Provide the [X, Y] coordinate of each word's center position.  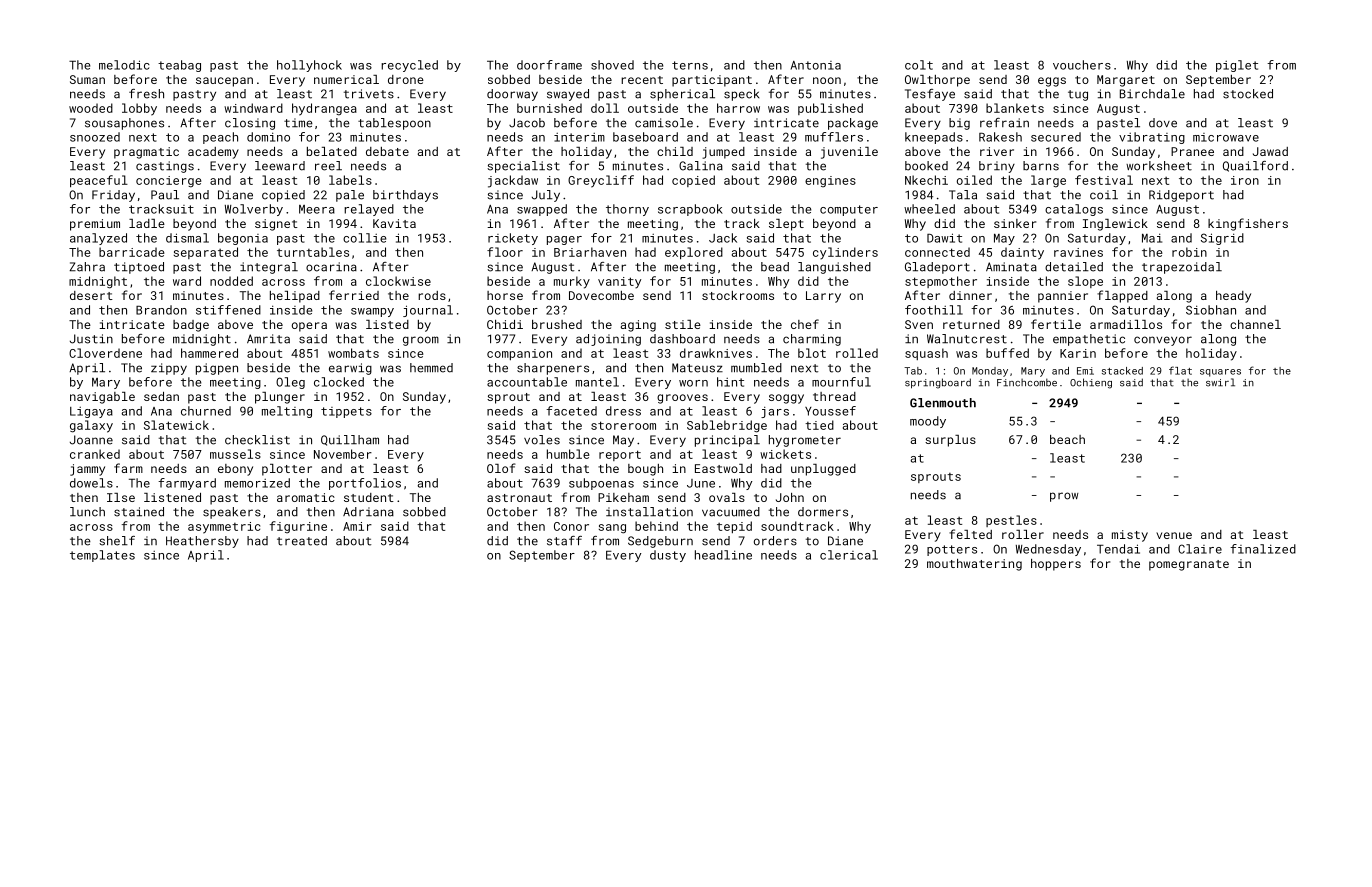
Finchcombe [1027, 382]
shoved [612, 65]
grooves [682, 399]
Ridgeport [1181, 196]
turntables [313, 252]
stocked [1248, 94]
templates [102, 556]
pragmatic [146, 153]
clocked [339, 382]
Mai [1152, 238]
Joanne [91, 440]
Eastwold [723, 468]
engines [830, 181]
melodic [124, 65]
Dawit [944, 238]
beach [1067, 439]
